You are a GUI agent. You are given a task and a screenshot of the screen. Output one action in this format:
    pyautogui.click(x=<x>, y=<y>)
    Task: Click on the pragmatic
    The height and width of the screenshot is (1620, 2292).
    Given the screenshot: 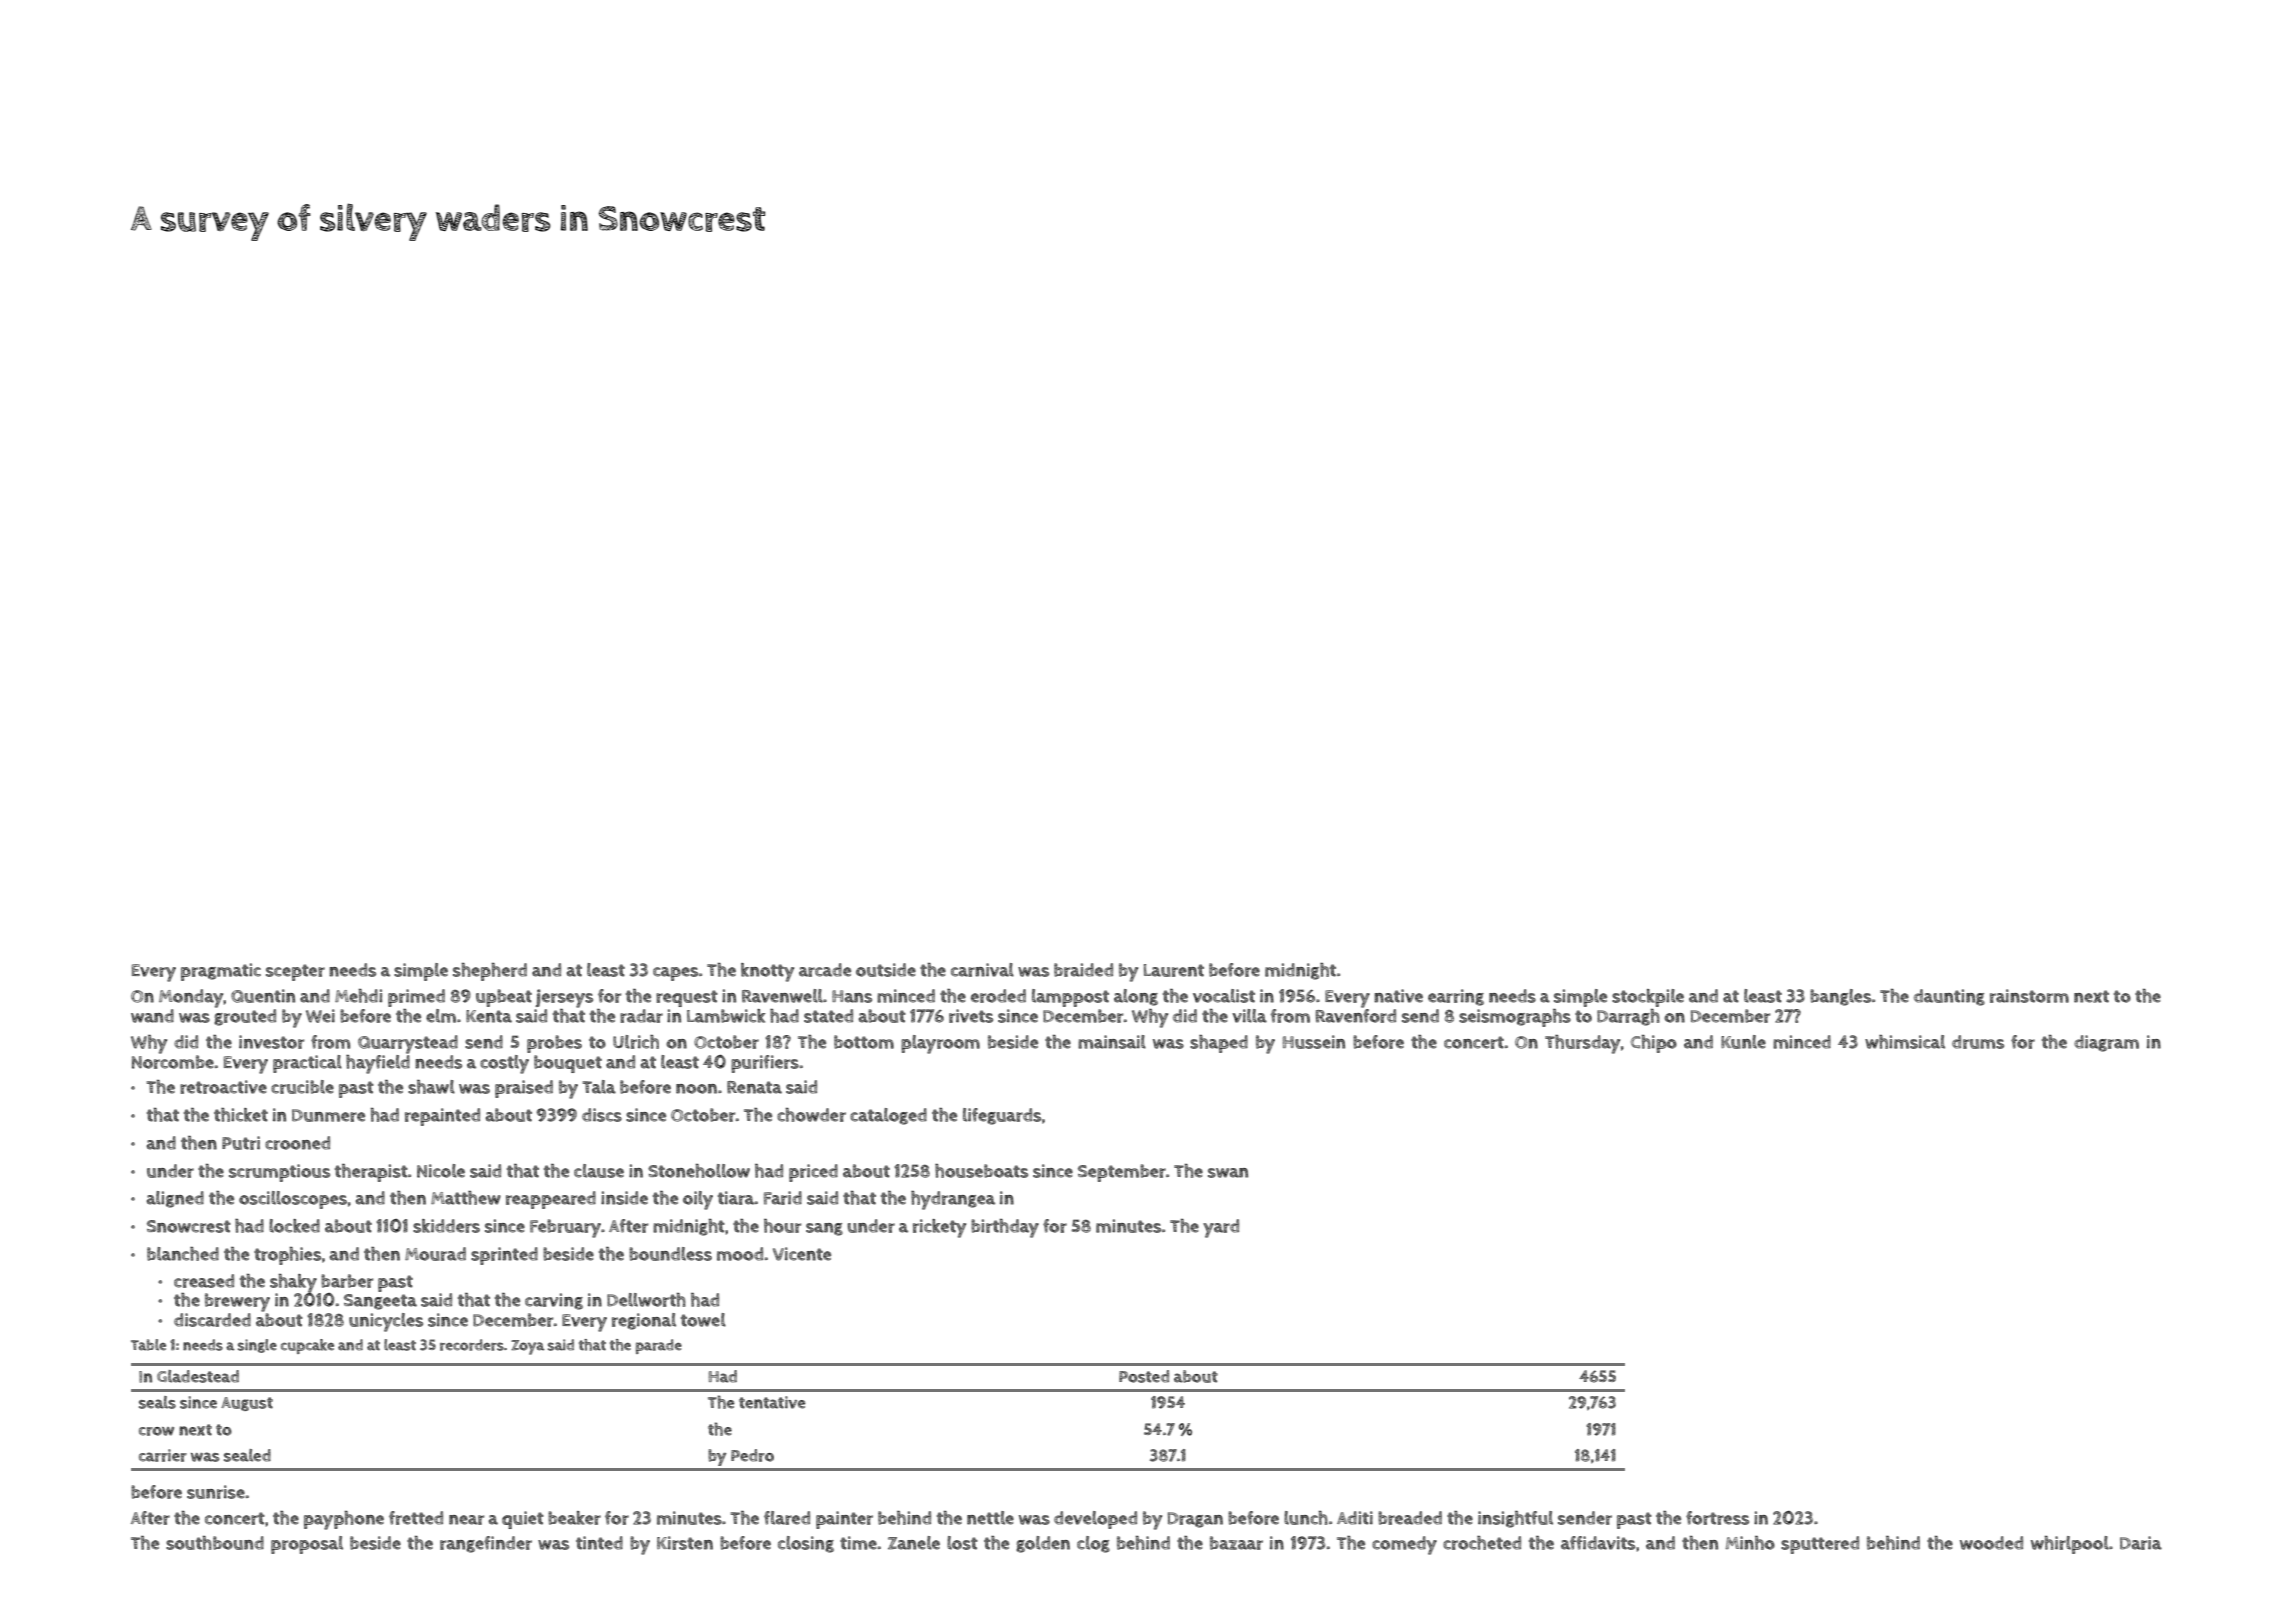 What is the action you would take?
    pyautogui.click(x=221, y=972)
